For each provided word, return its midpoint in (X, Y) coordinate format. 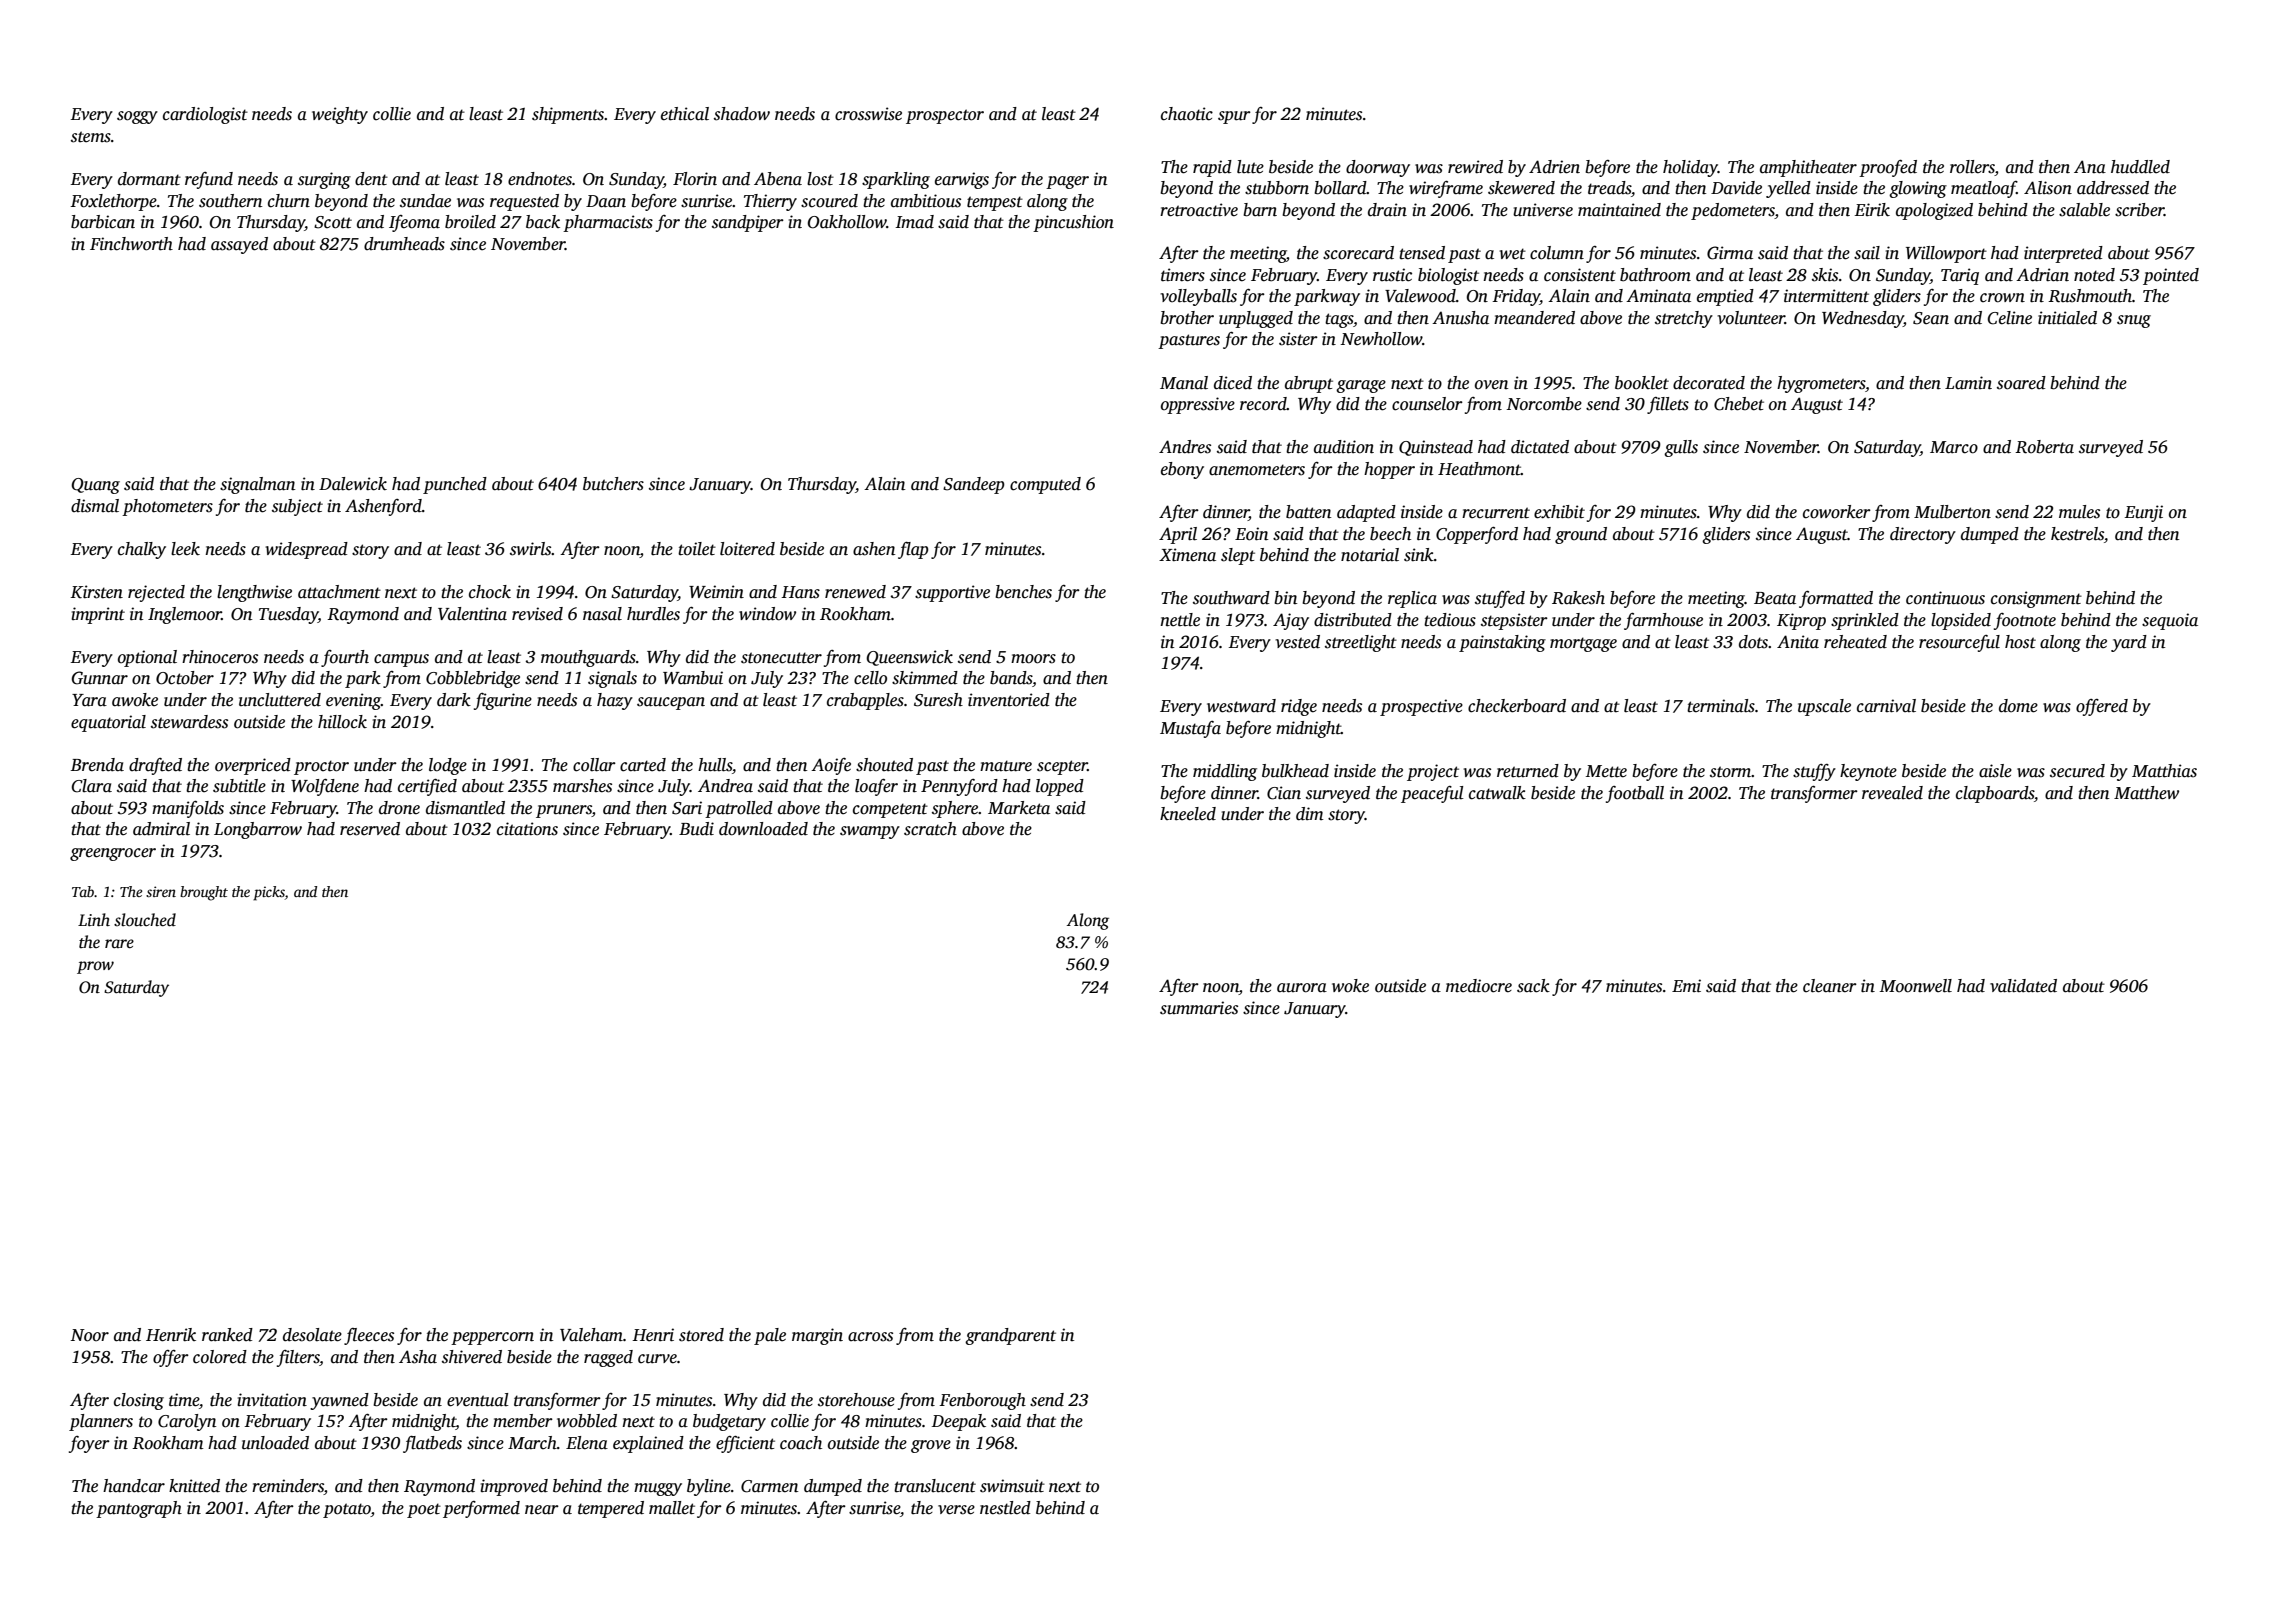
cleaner (1830, 986)
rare (119, 943)
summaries (1199, 1008)
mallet (672, 1508)
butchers (613, 484)
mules (2079, 512)
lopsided (1961, 621)
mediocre (1479, 986)
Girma (1730, 253)
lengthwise (254, 593)
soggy (137, 117)
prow (95, 967)
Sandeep (974, 485)
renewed (855, 592)
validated (2023, 986)
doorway (1378, 168)
